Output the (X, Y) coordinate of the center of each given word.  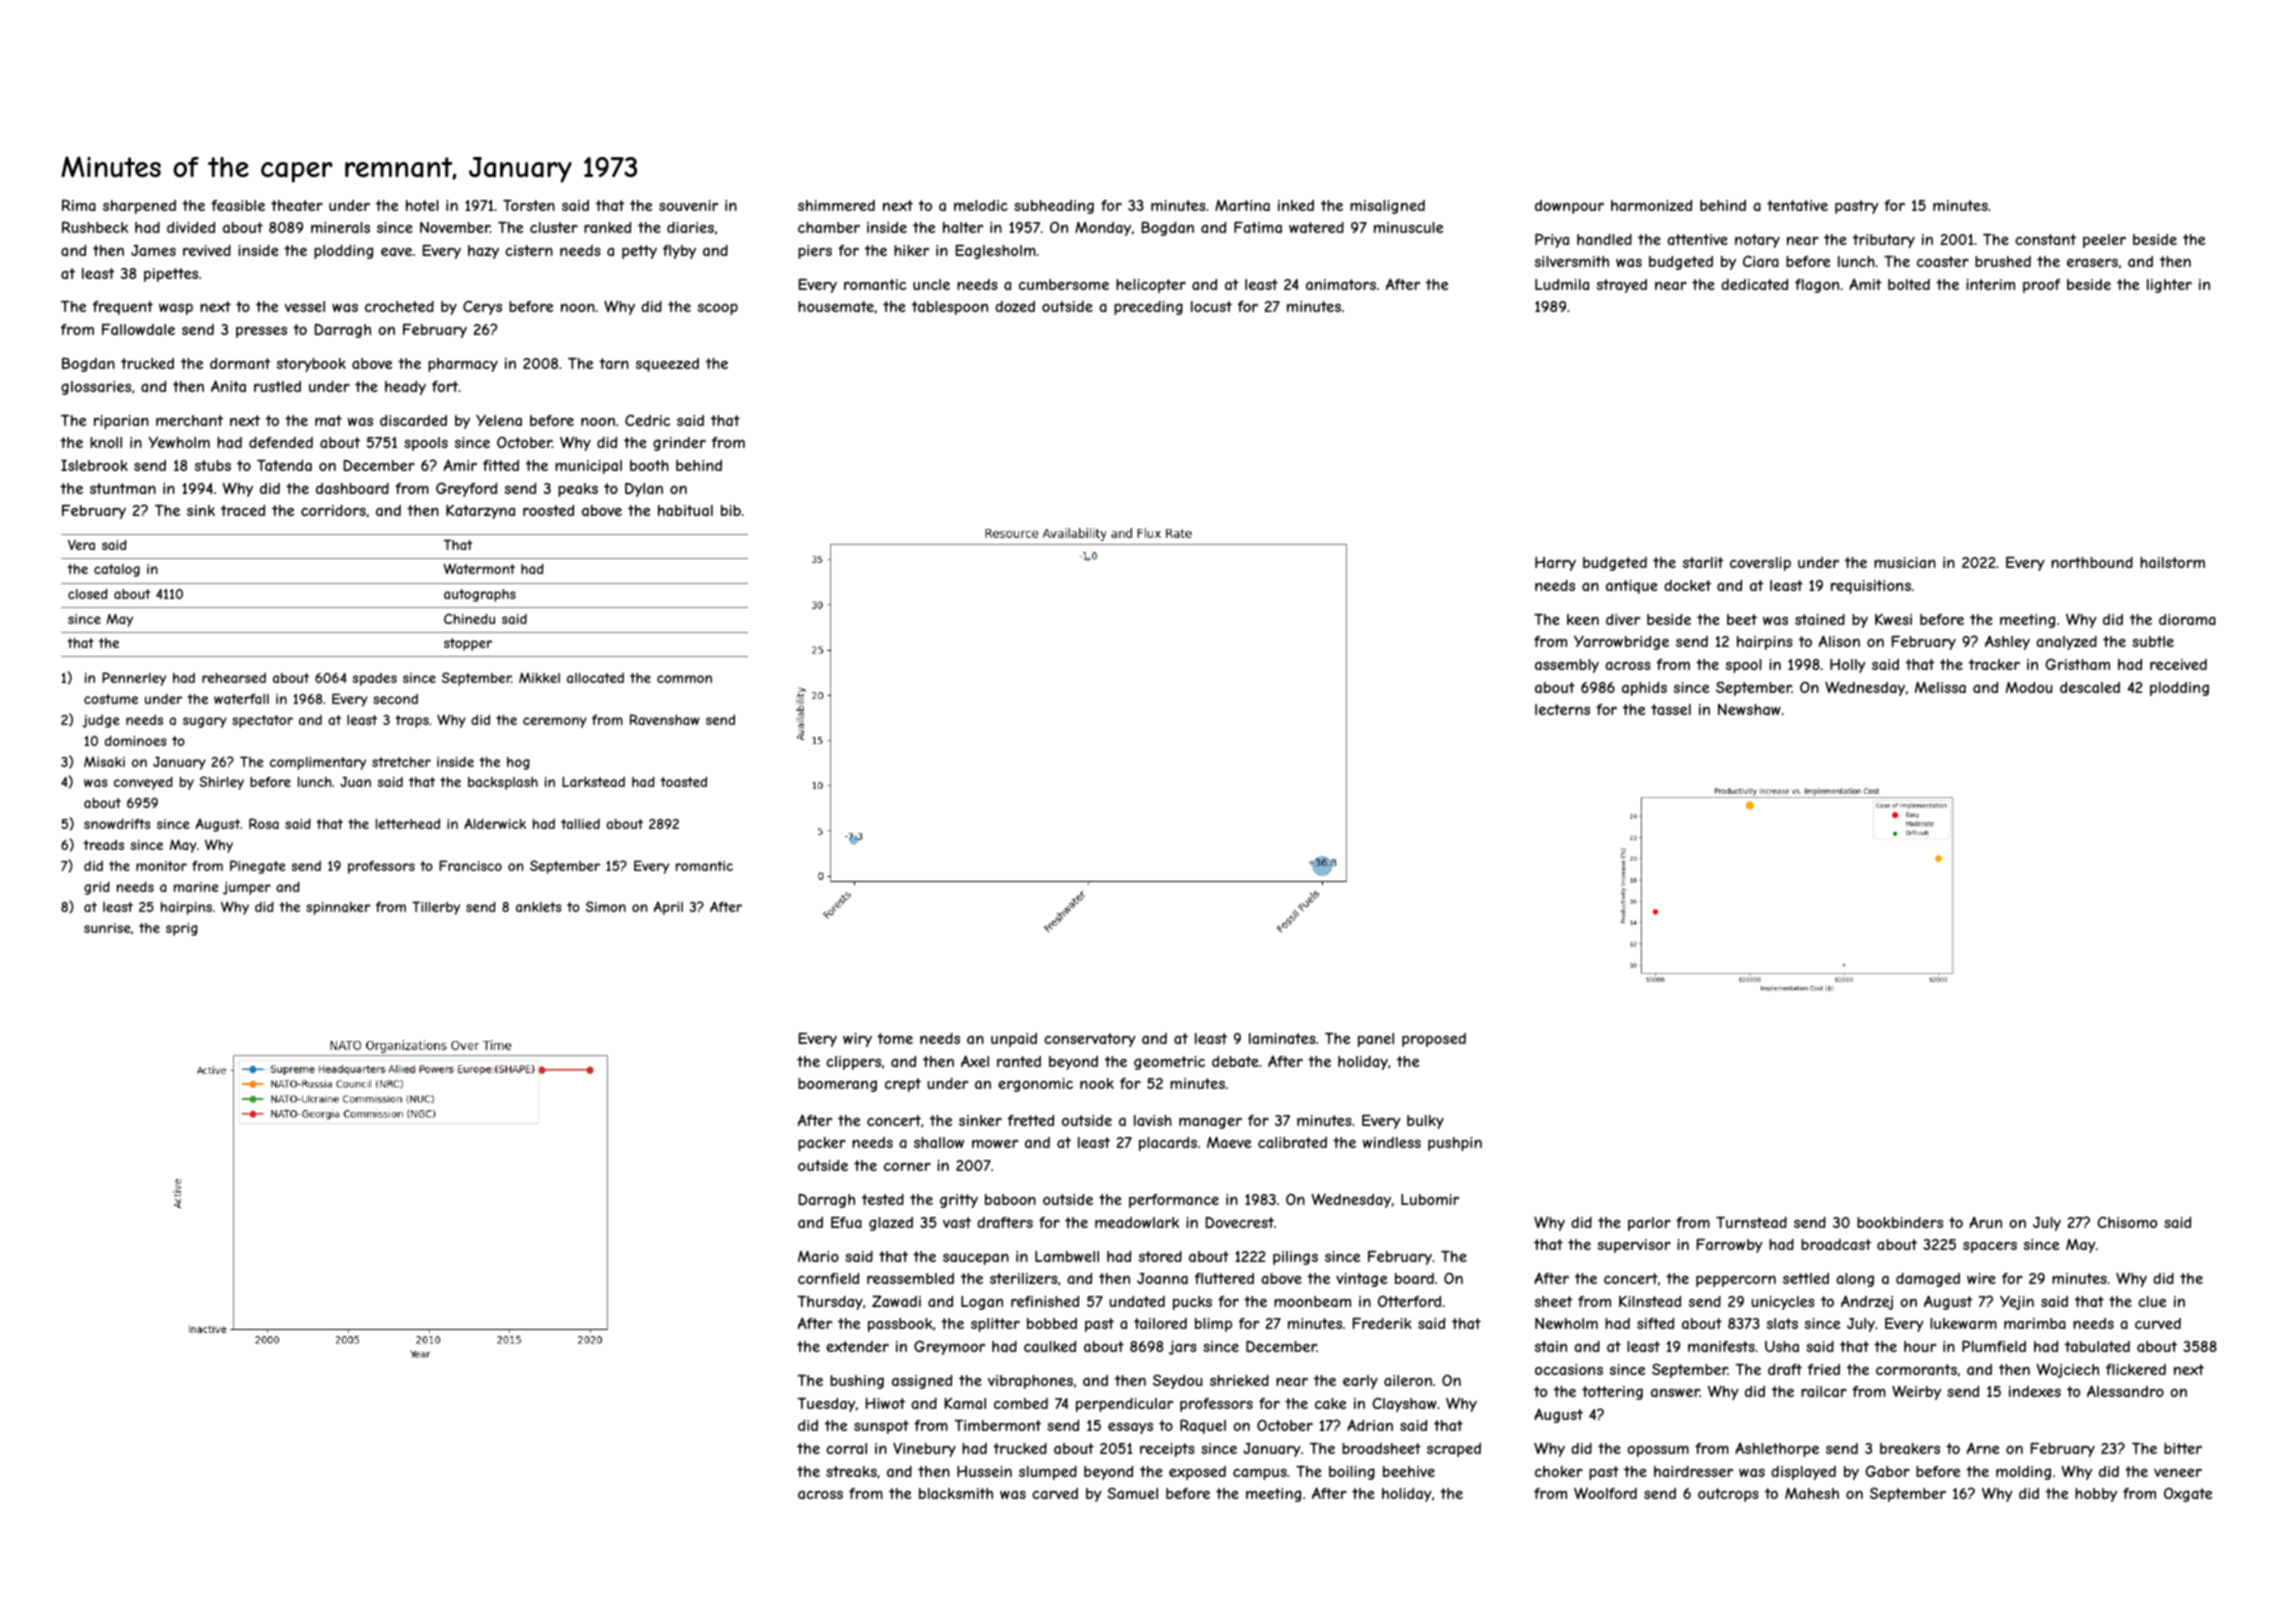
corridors (333, 510)
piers (815, 252)
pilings (1295, 1258)
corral (846, 1448)
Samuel (1132, 1493)
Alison (1839, 641)
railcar (1824, 1391)
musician (1905, 562)
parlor (1649, 1224)
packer (822, 1144)
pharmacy (463, 365)
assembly (1567, 666)
